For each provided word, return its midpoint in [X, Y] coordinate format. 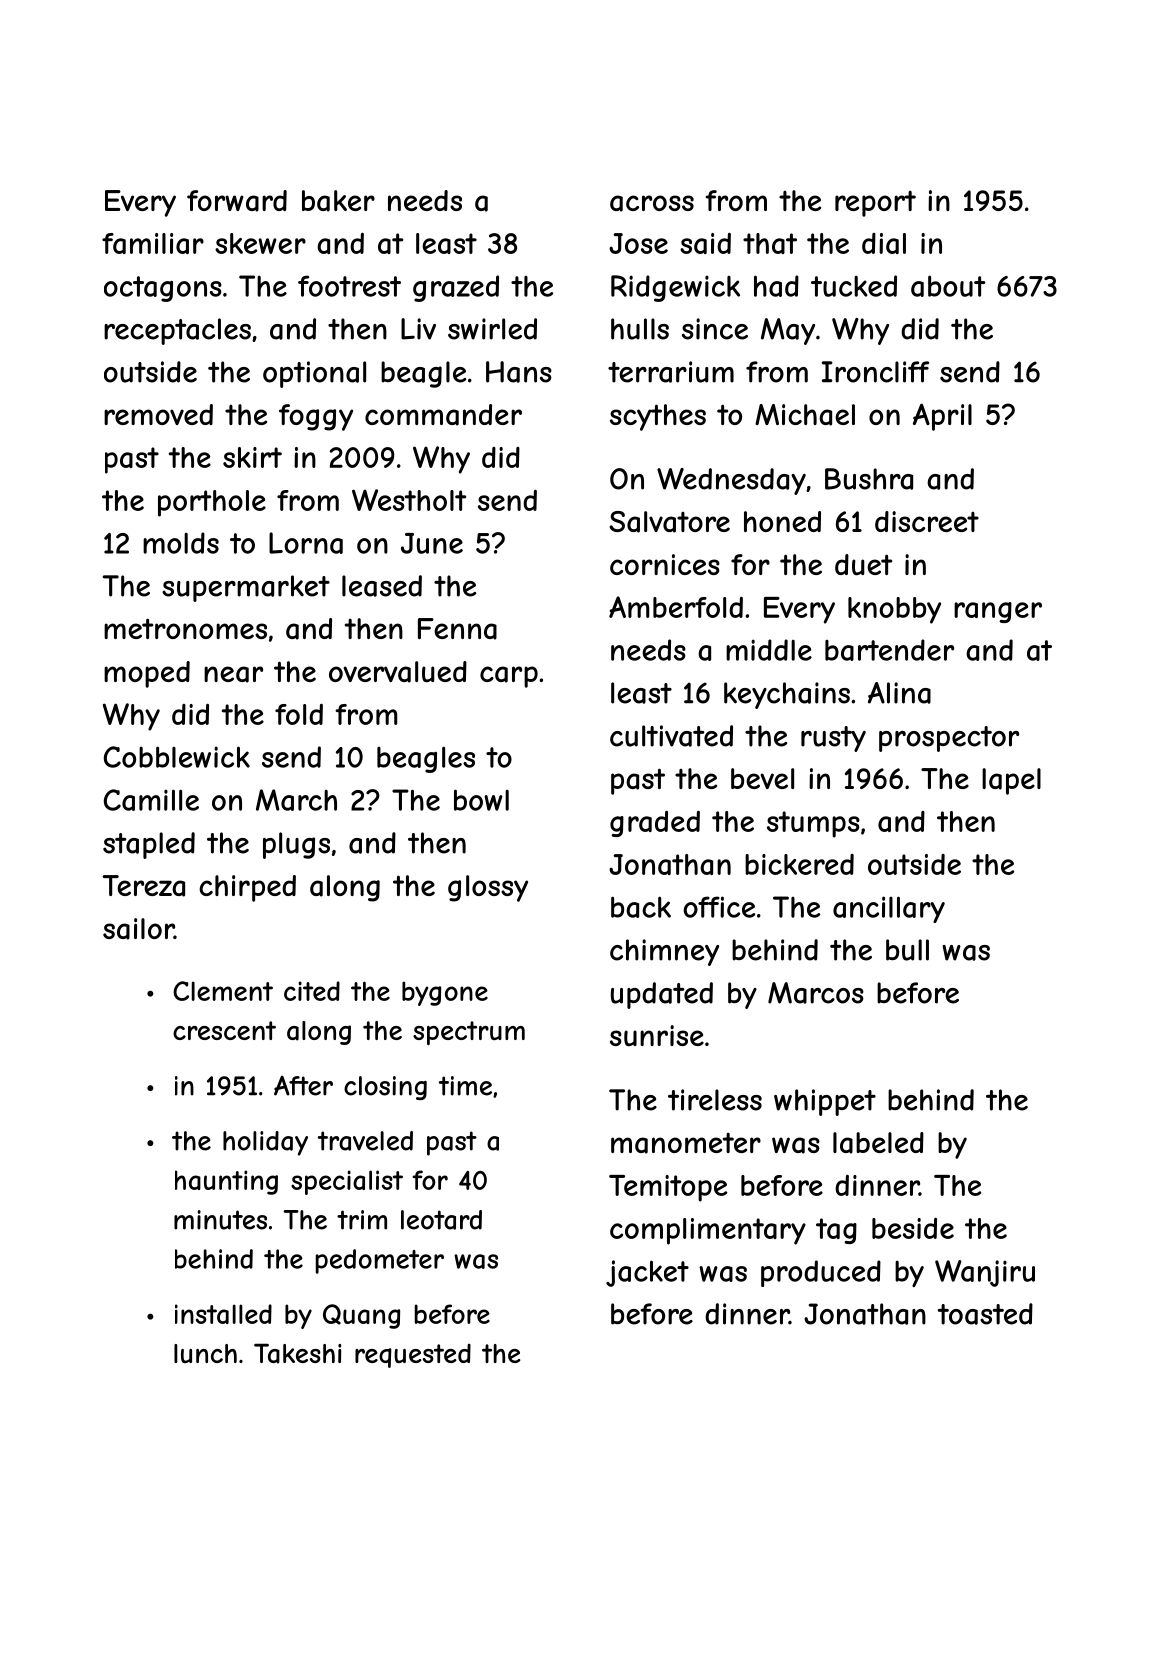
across [652, 203]
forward [237, 201]
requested [413, 1356]
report [875, 204]
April [942, 417]
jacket [647, 1273]
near [233, 674]
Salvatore [669, 522]
